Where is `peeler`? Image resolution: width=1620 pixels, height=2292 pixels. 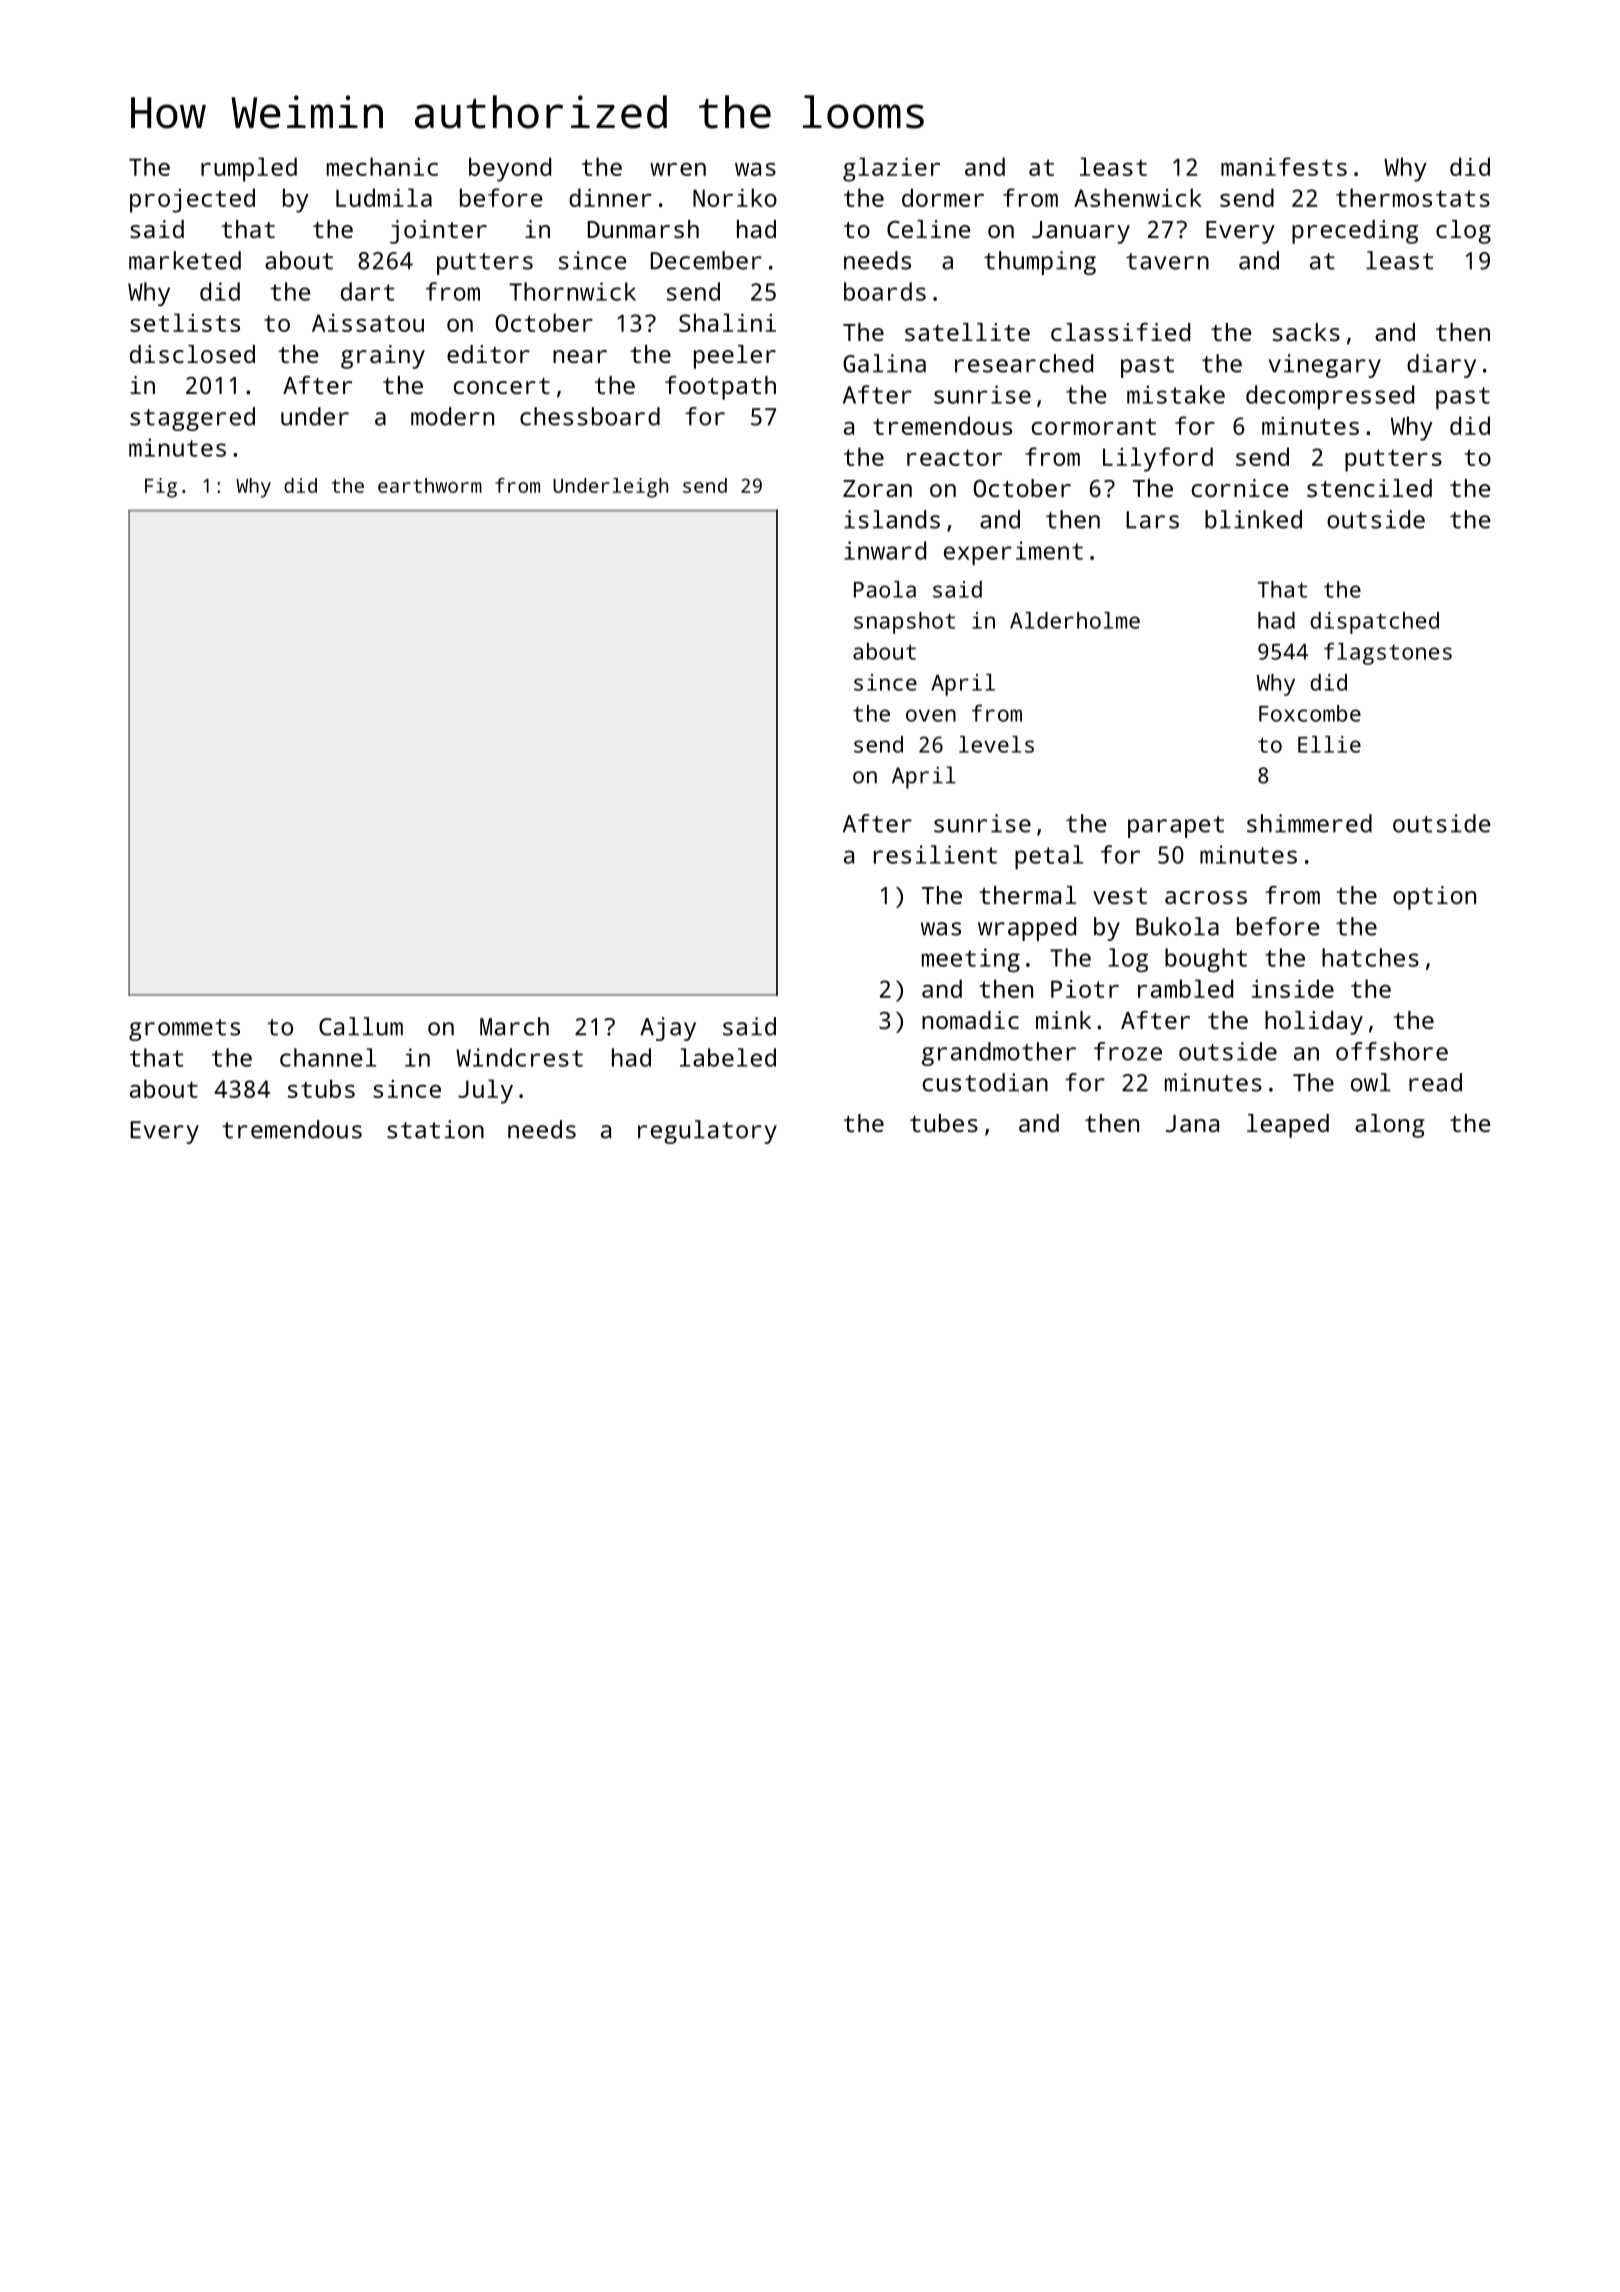
peeler is located at coordinates (735, 357).
